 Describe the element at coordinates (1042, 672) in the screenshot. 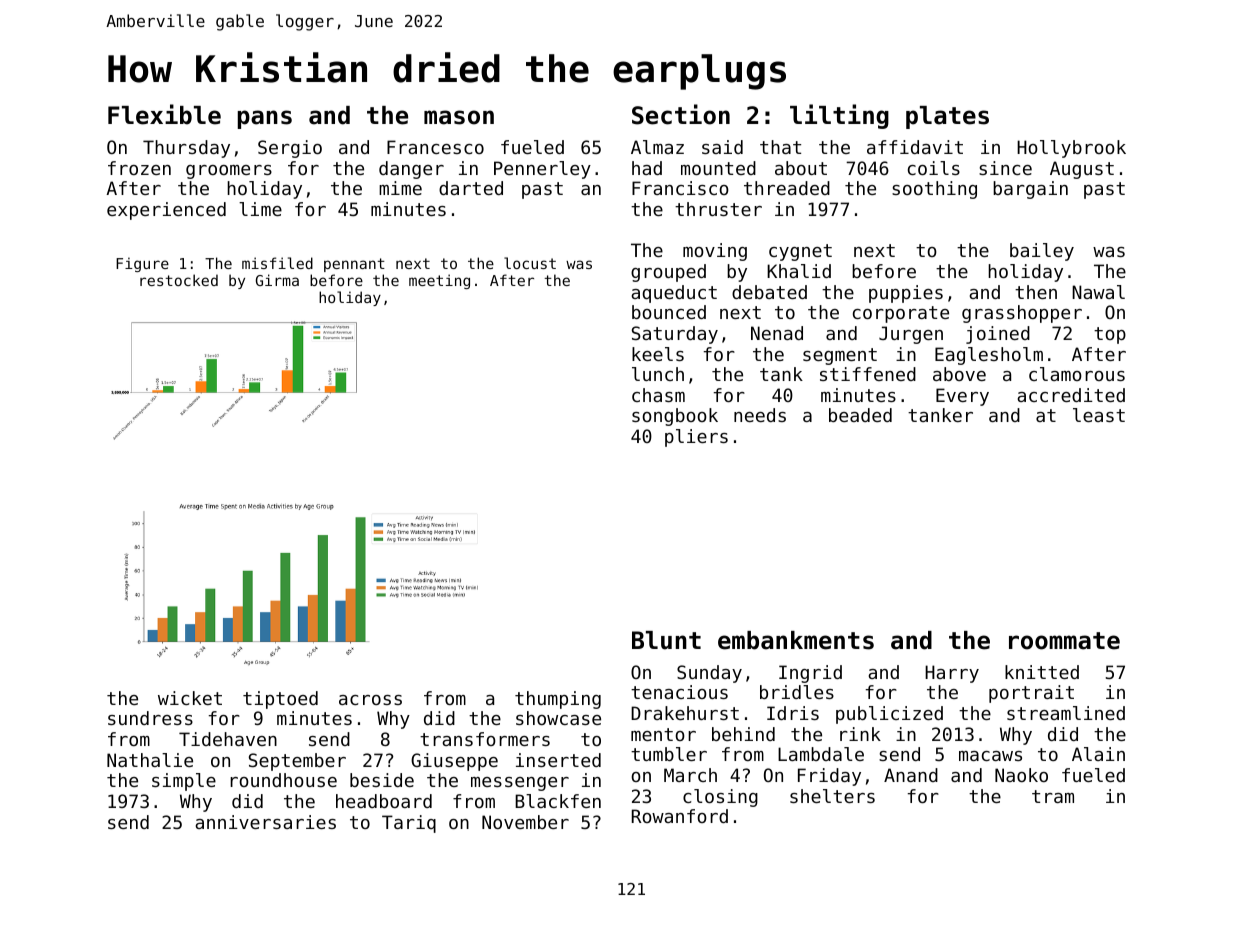

I see `knitted` at that location.
